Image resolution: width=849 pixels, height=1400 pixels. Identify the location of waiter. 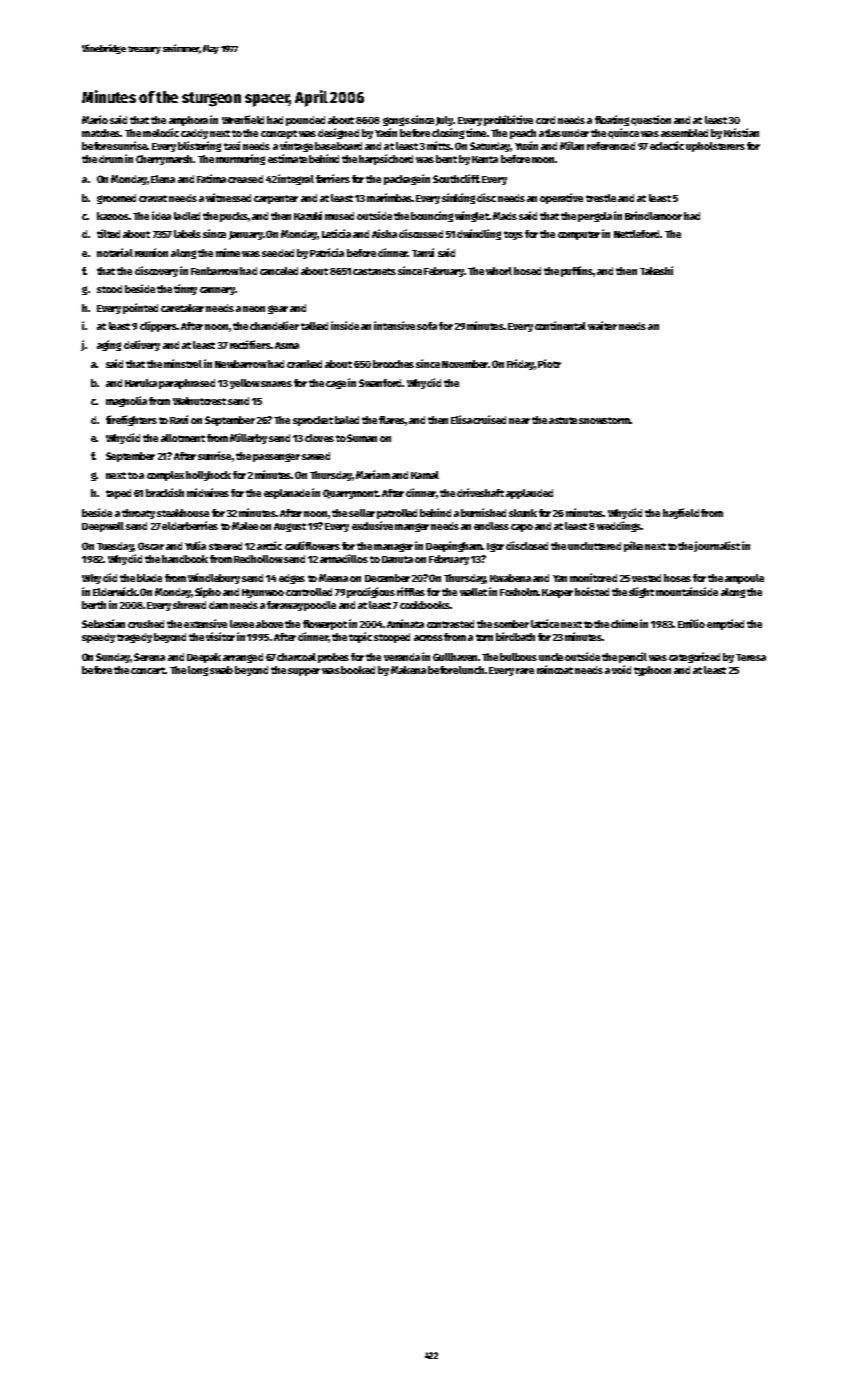
(602, 325).
